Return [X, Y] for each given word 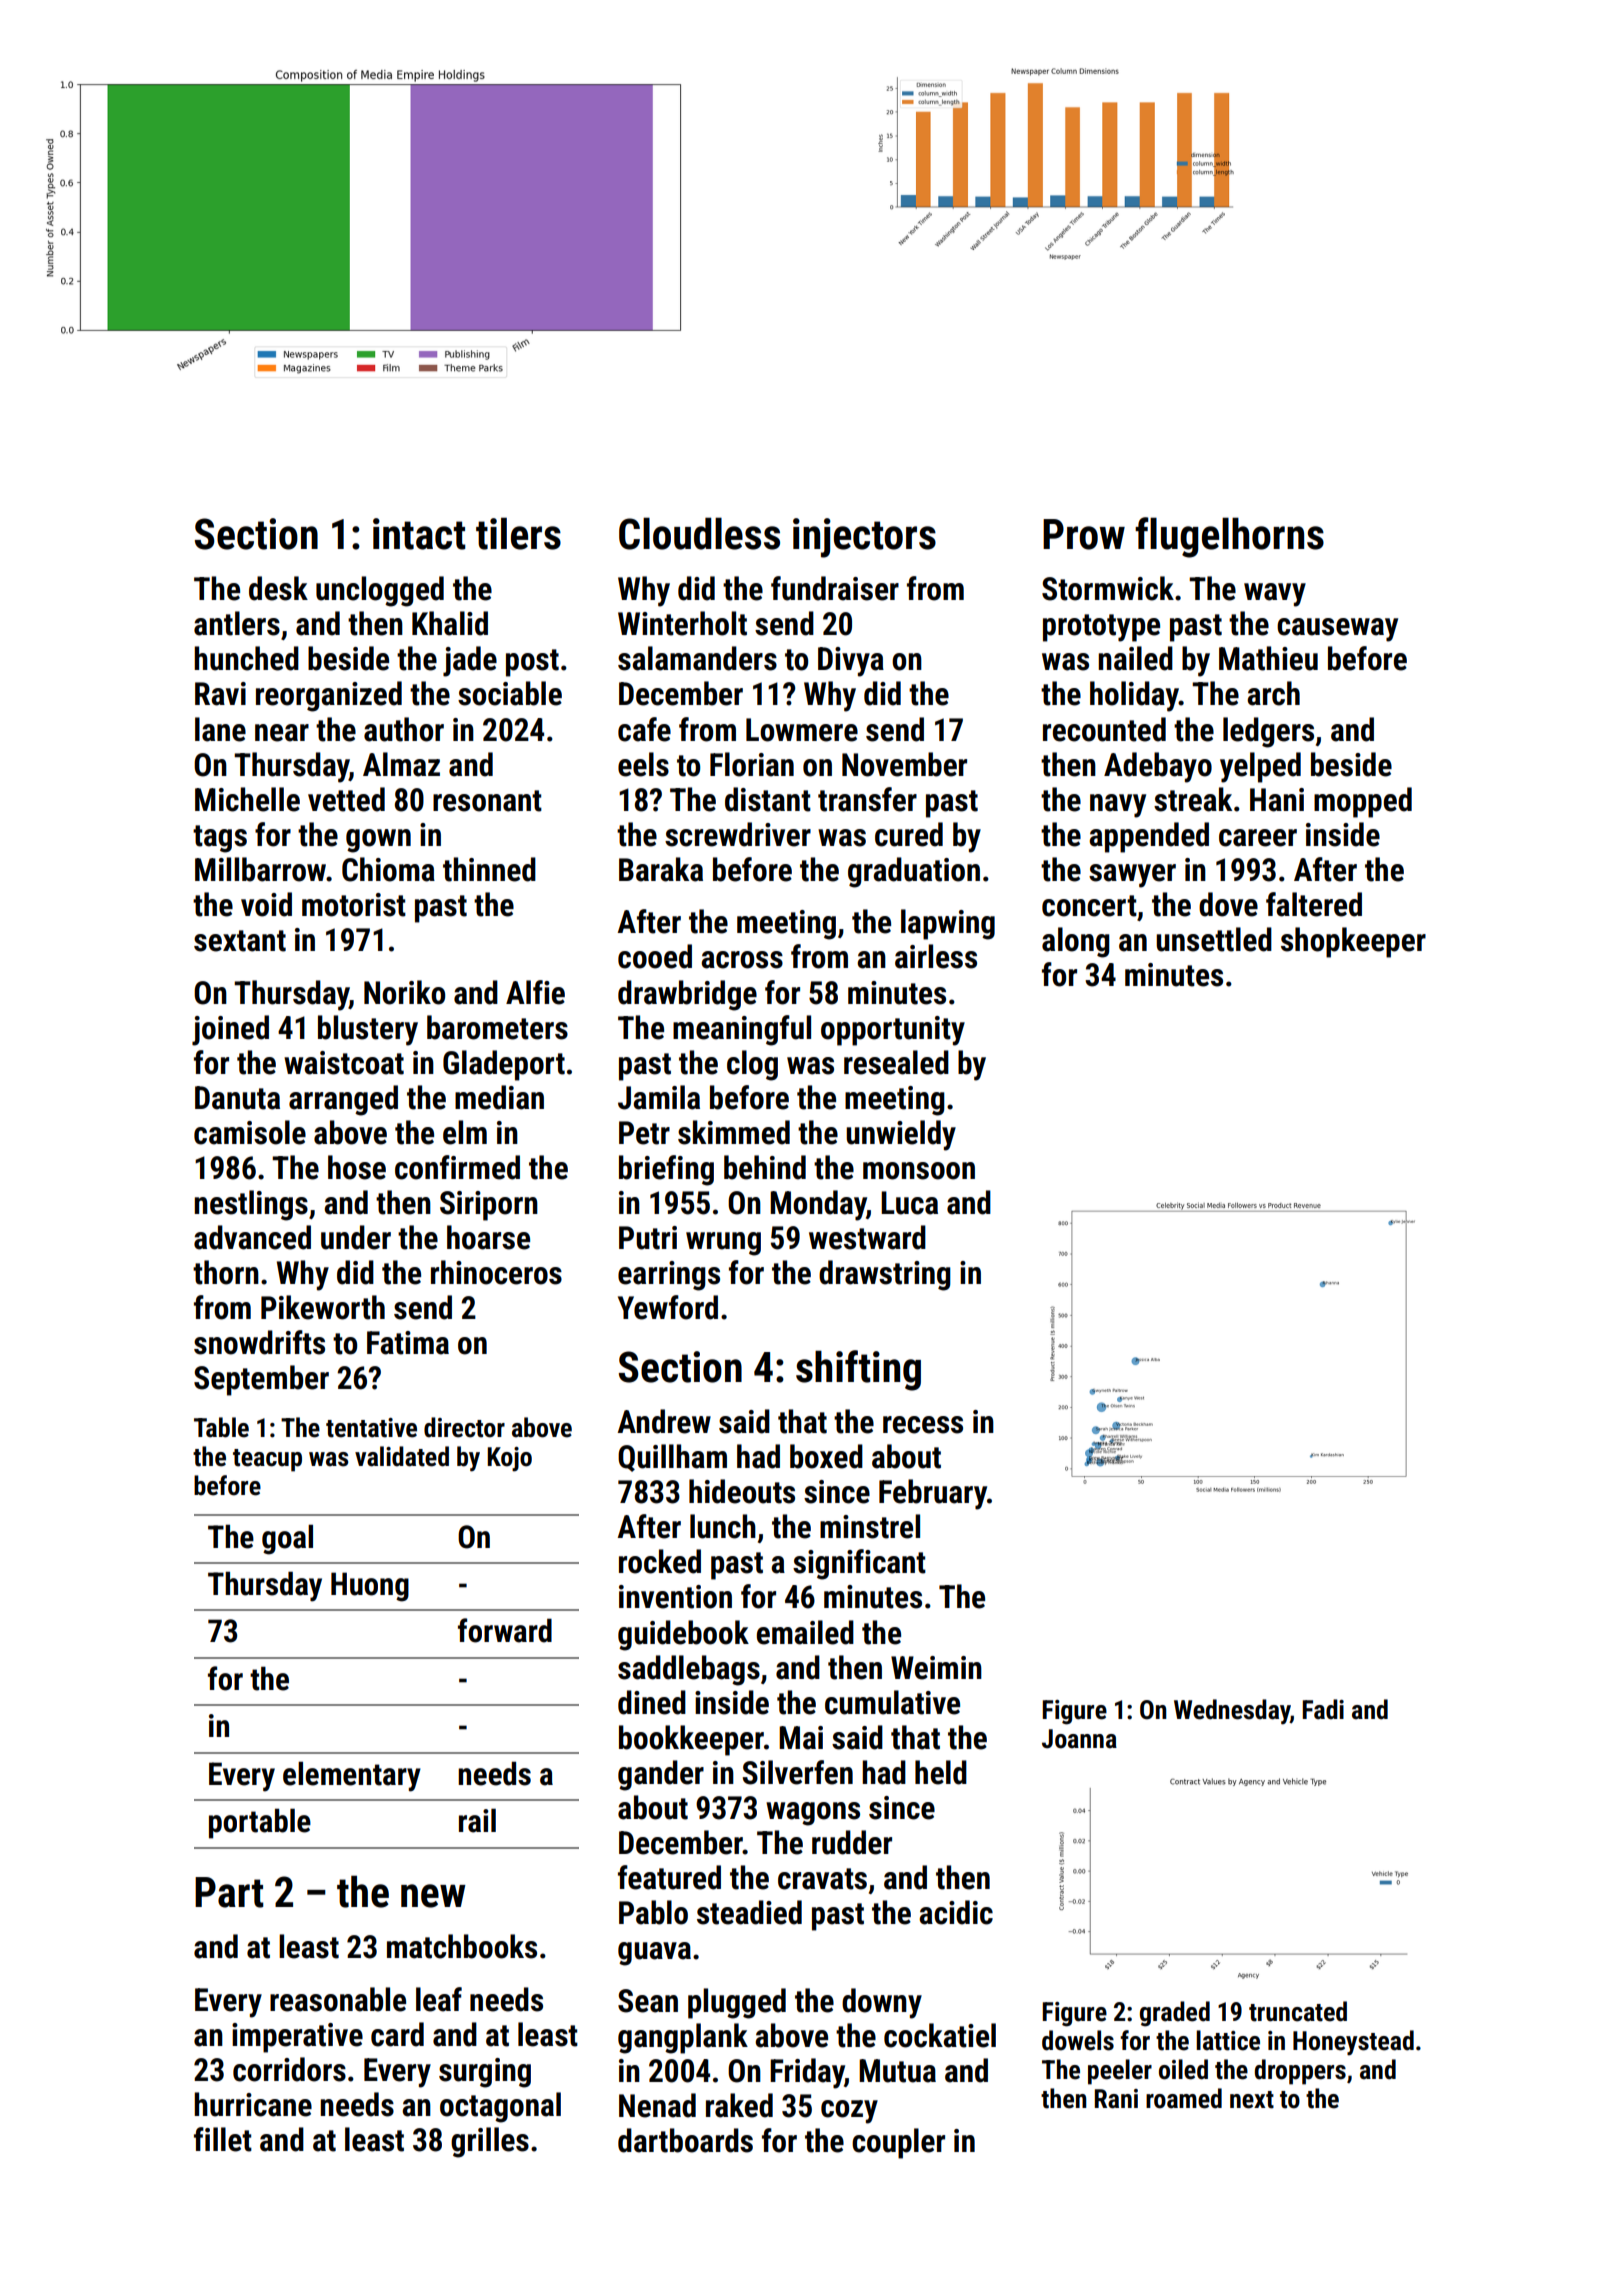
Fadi [1323, 1709]
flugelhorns [1229, 537]
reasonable [338, 1999]
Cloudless [699, 533]
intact [419, 534]
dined [652, 1702]
